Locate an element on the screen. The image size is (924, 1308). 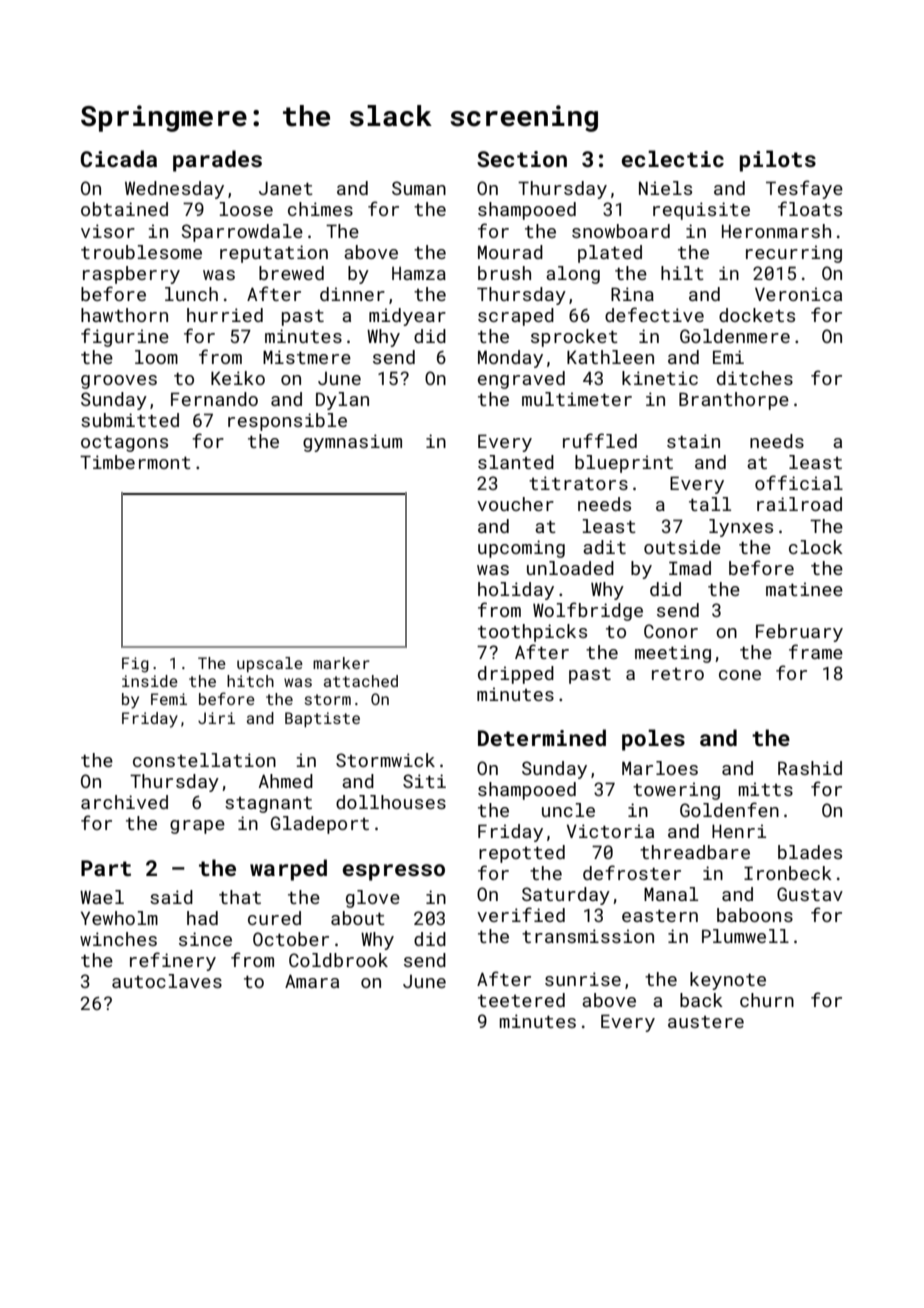
outside is located at coordinates (682, 547).
